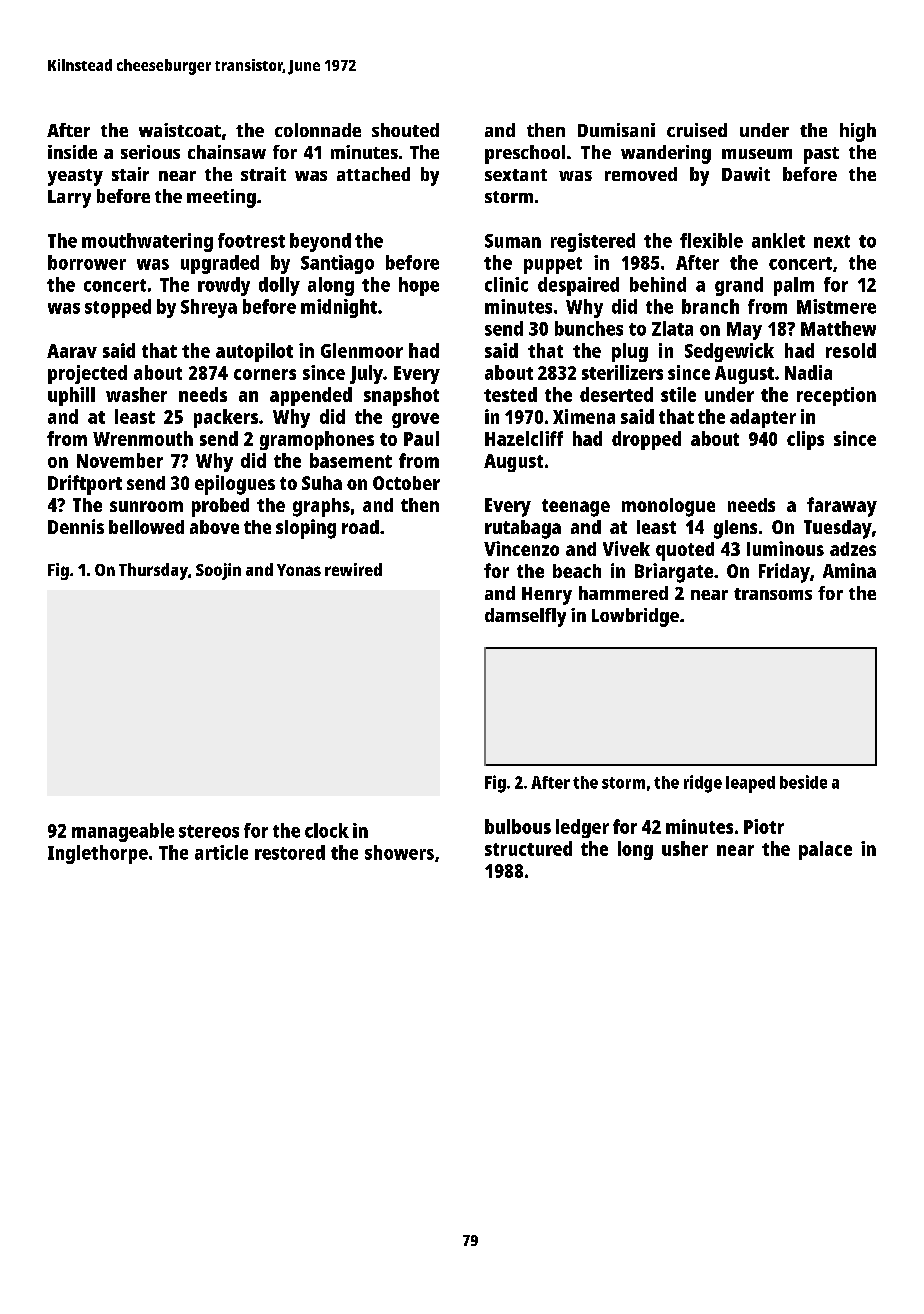  I want to click on grove, so click(415, 420).
